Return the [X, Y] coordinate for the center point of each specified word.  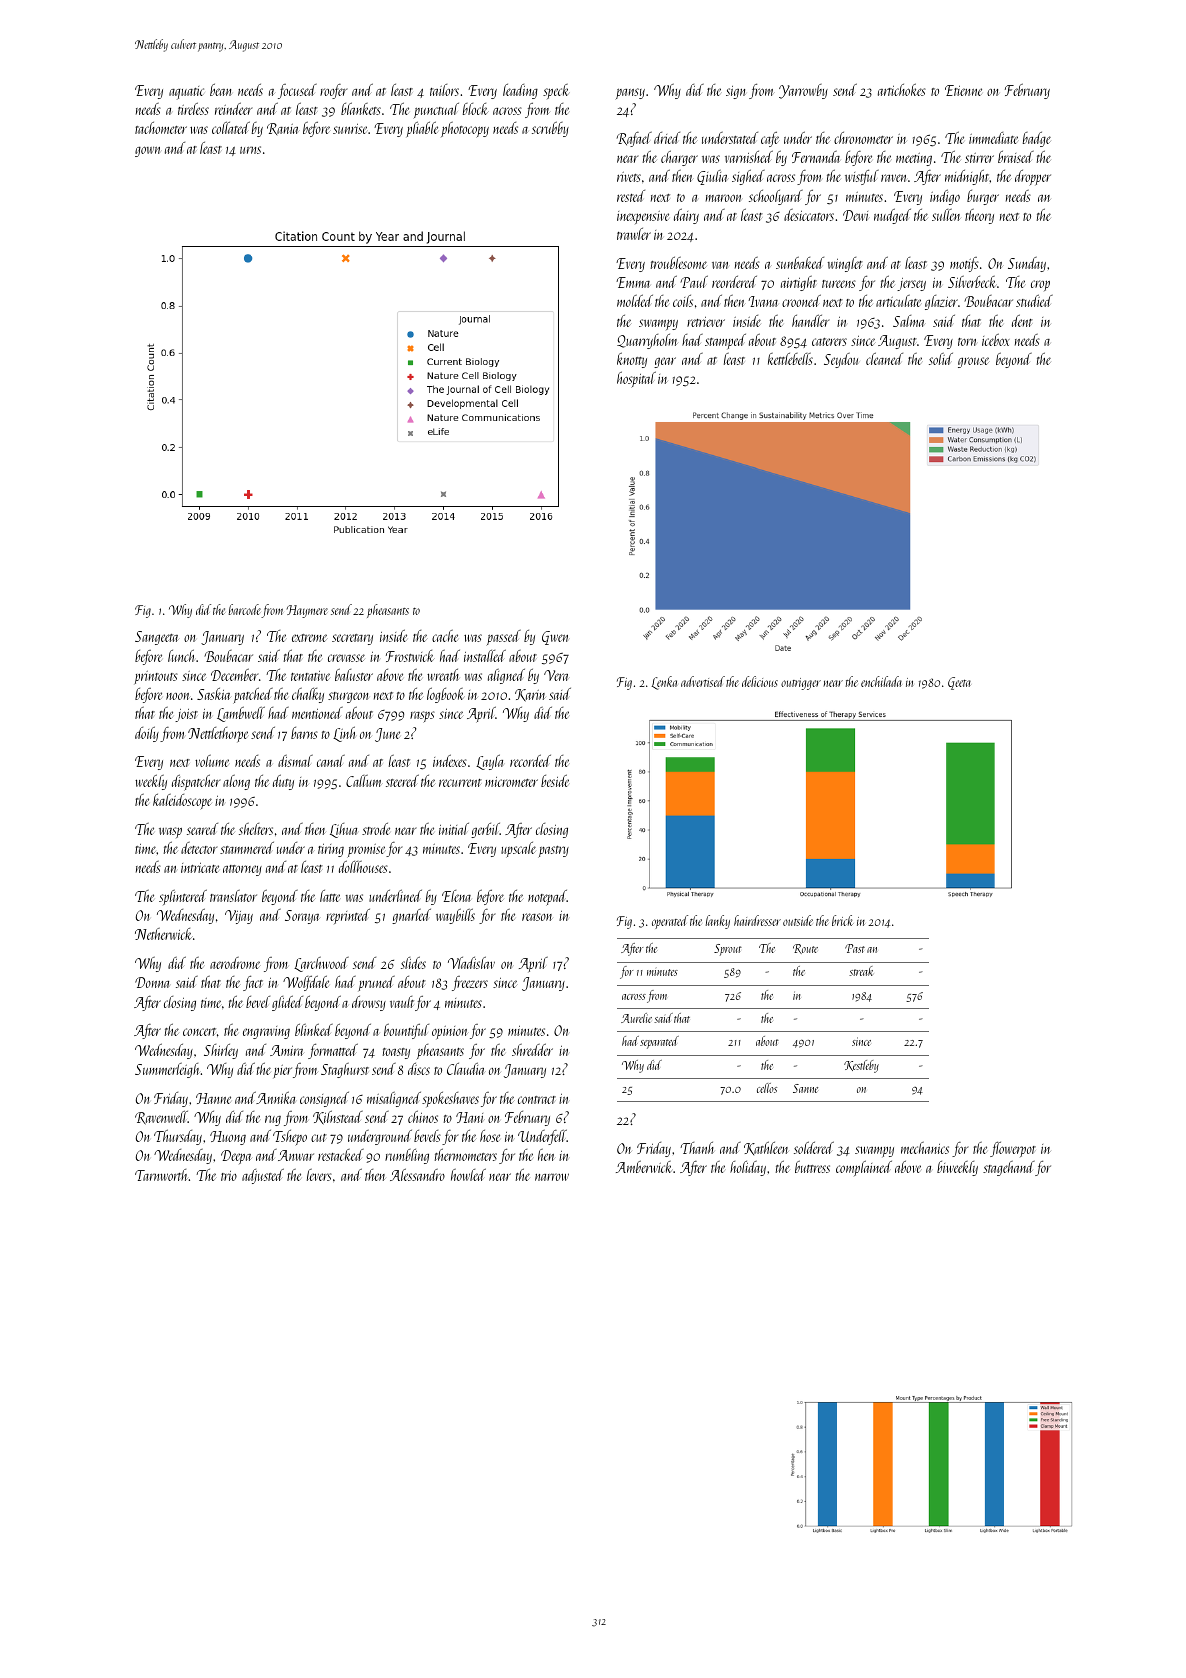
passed [503, 638]
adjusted [263, 1176]
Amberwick [644, 1166]
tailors [444, 90]
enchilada [881, 681]
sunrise [350, 129]
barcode [245, 611]
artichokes [902, 89]
